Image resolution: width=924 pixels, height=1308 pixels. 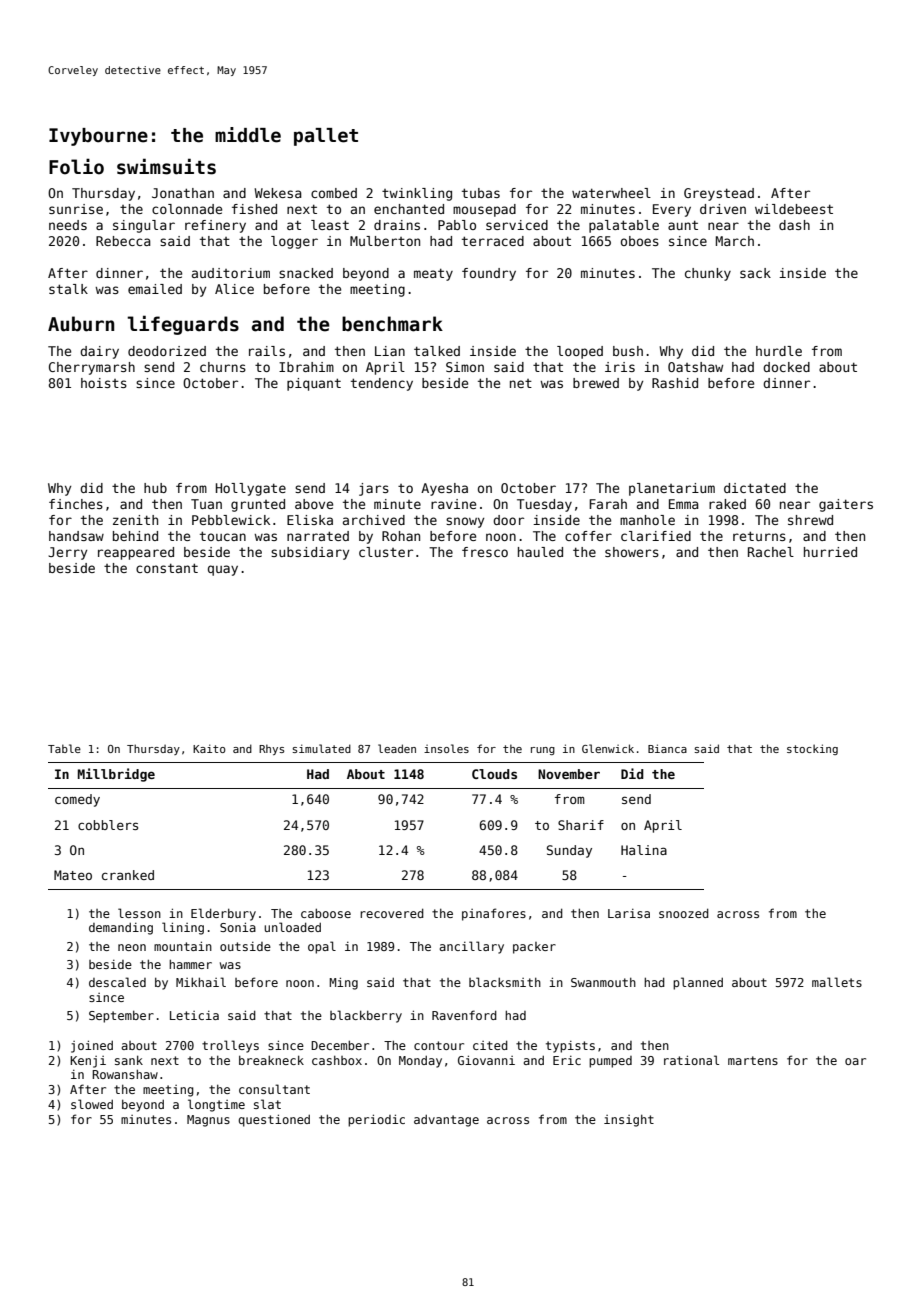 I want to click on Magnus, so click(x=208, y=1121).
